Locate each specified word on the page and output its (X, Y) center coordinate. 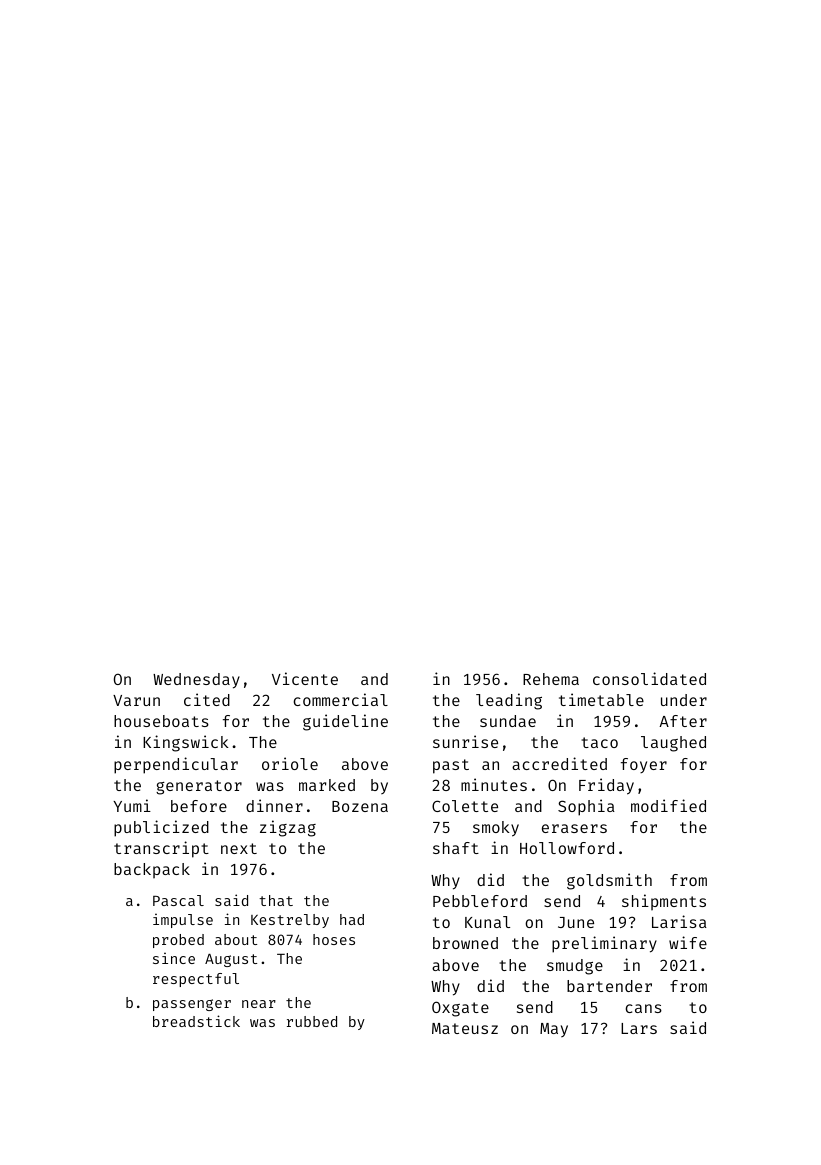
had (352, 919)
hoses (334, 939)
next (239, 848)
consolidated (649, 678)
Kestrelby (290, 921)
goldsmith (609, 881)
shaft (456, 848)
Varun (136, 700)
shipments (664, 902)
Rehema (551, 679)
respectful (196, 980)
